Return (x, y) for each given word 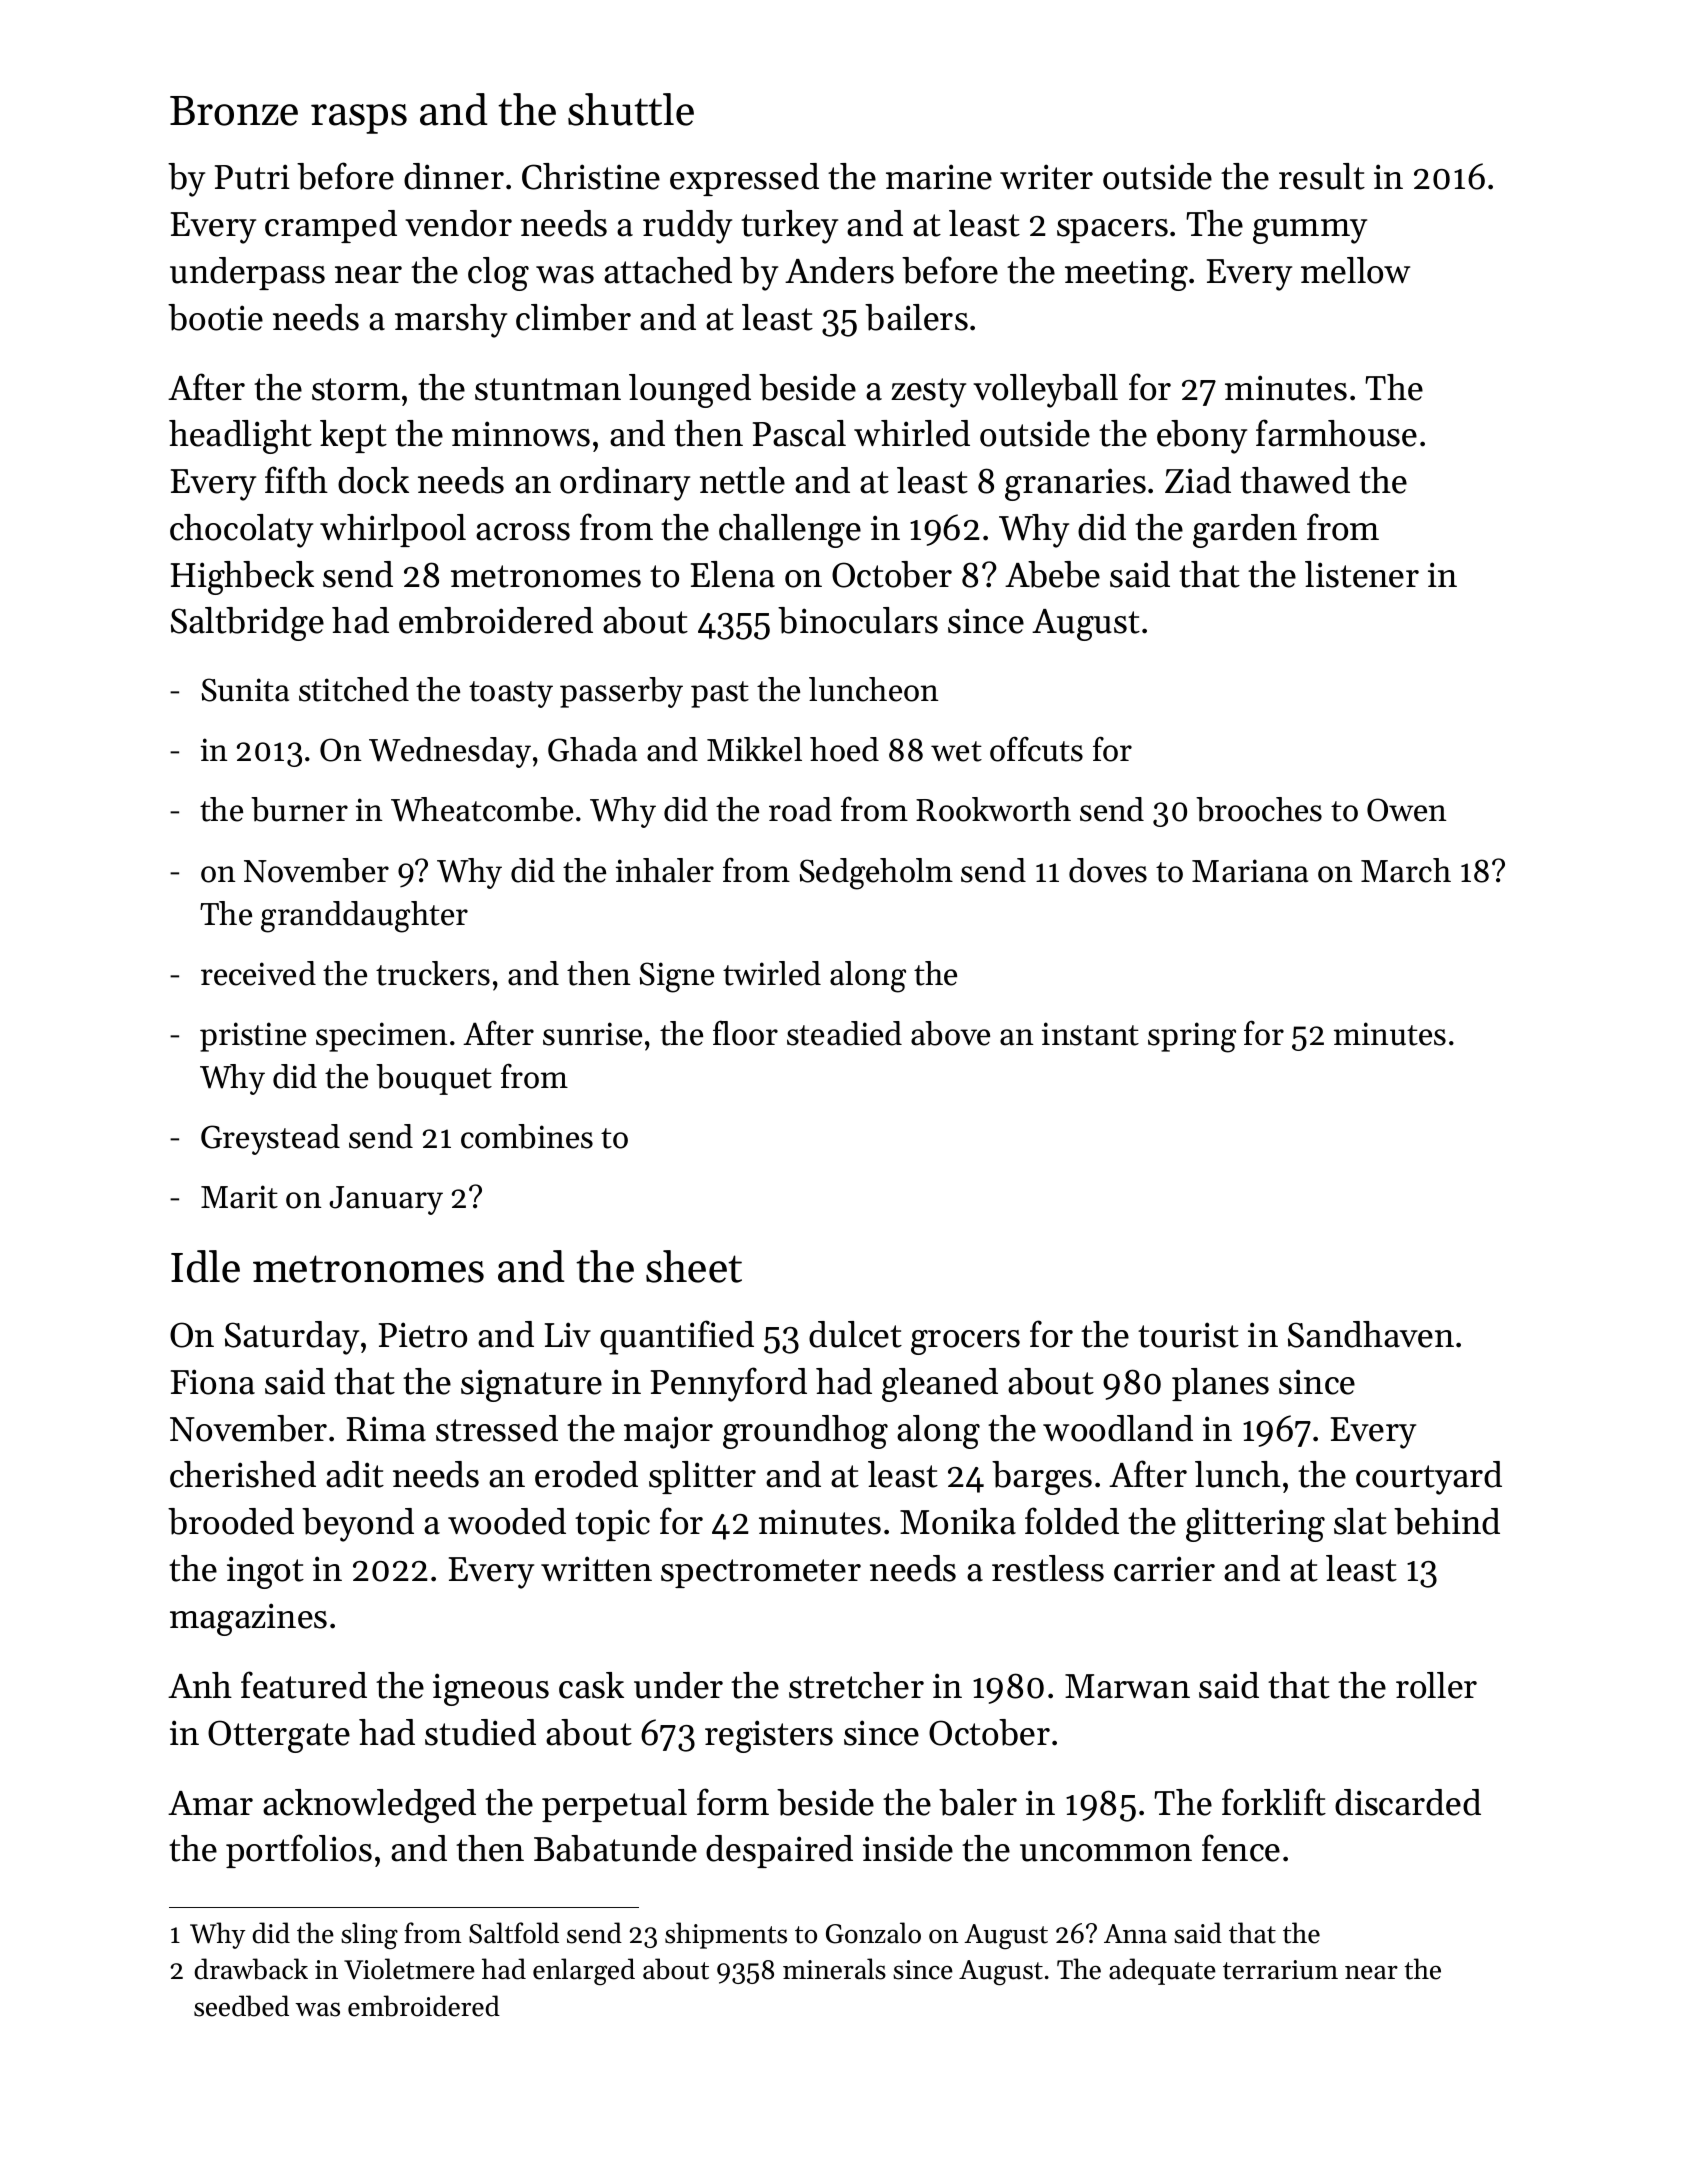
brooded (231, 1521)
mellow (1355, 270)
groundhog (805, 1432)
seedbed (241, 2006)
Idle (205, 1266)
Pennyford (729, 1384)
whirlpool (393, 530)
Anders (839, 270)
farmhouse (1336, 433)
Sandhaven (1371, 1334)
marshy (451, 321)
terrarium (1280, 1970)
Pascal (799, 433)
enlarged (584, 1971)
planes (1220, 1384)
